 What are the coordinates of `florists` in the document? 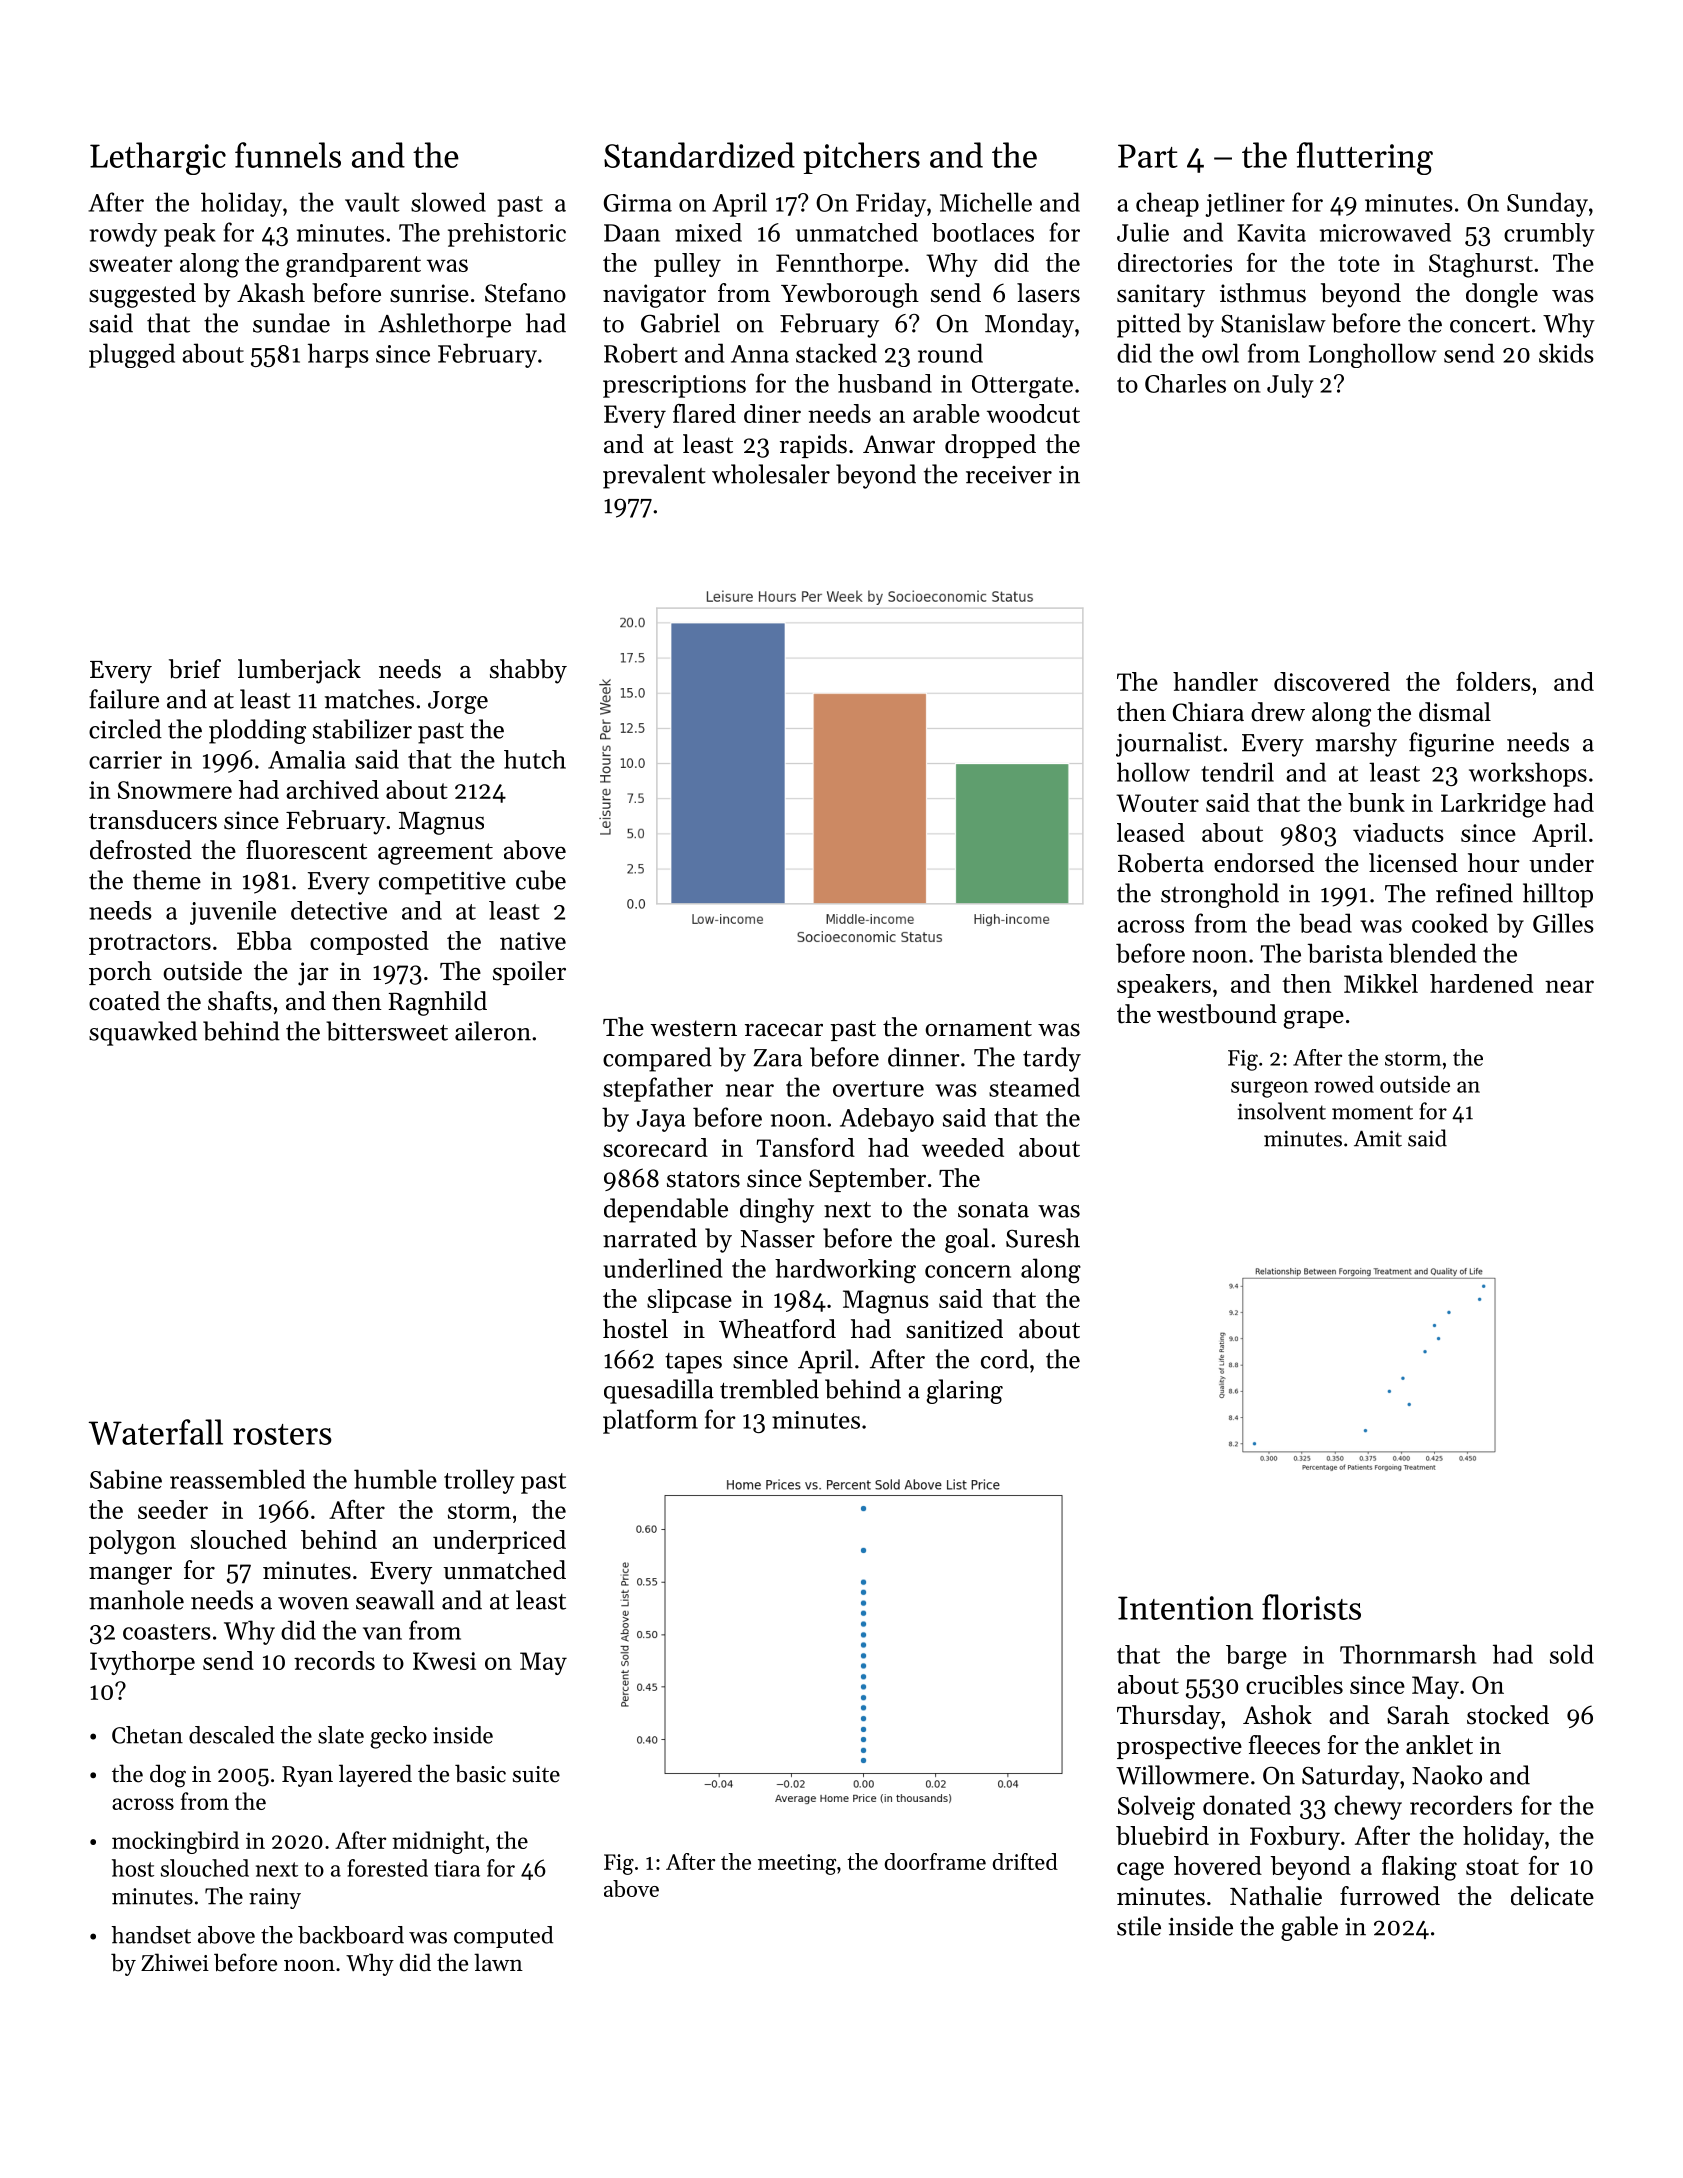 It's located at (1311, 1607).
